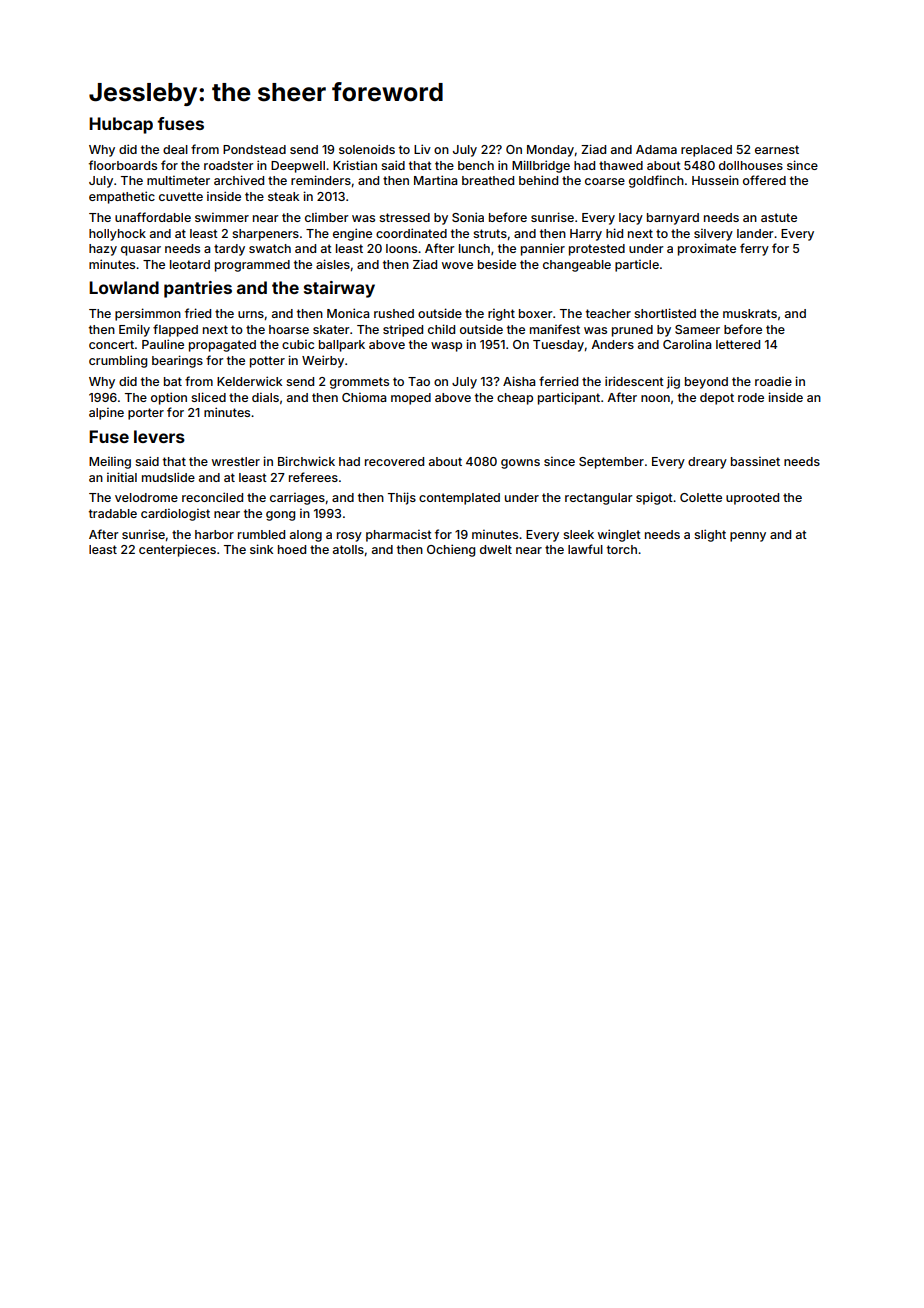 This image has height=1308, width=924. I want to click on muskrats, so click(750, 313).
